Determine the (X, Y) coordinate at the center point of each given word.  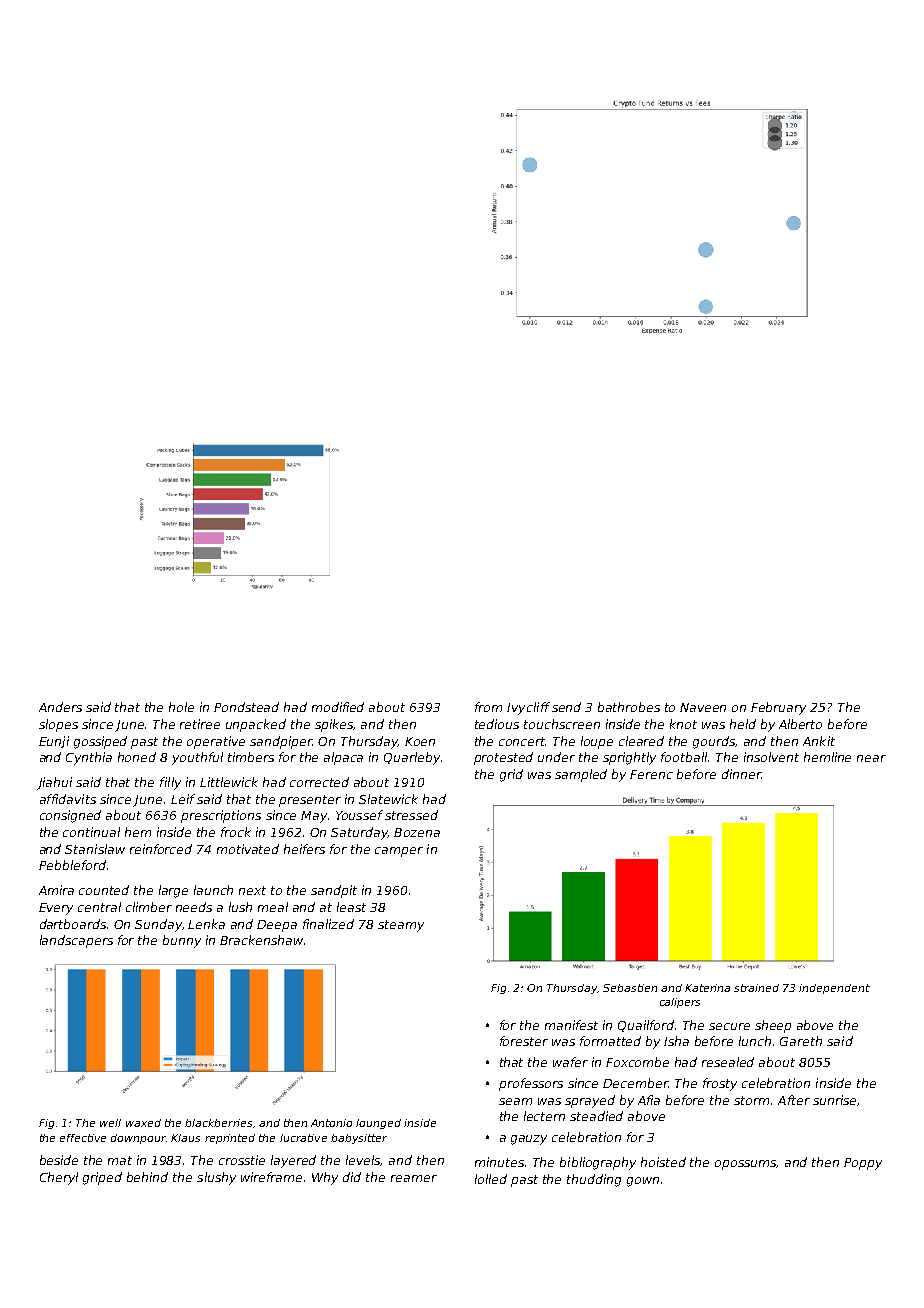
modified (338, 707)
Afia (649, 1100)
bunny (182, 941)
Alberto (800, 724)
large (173, 891)
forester (524, 1041)
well (110, 1123)
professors (531, 1084)
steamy (401, 926)
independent (834, 989)
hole (181, 707)
